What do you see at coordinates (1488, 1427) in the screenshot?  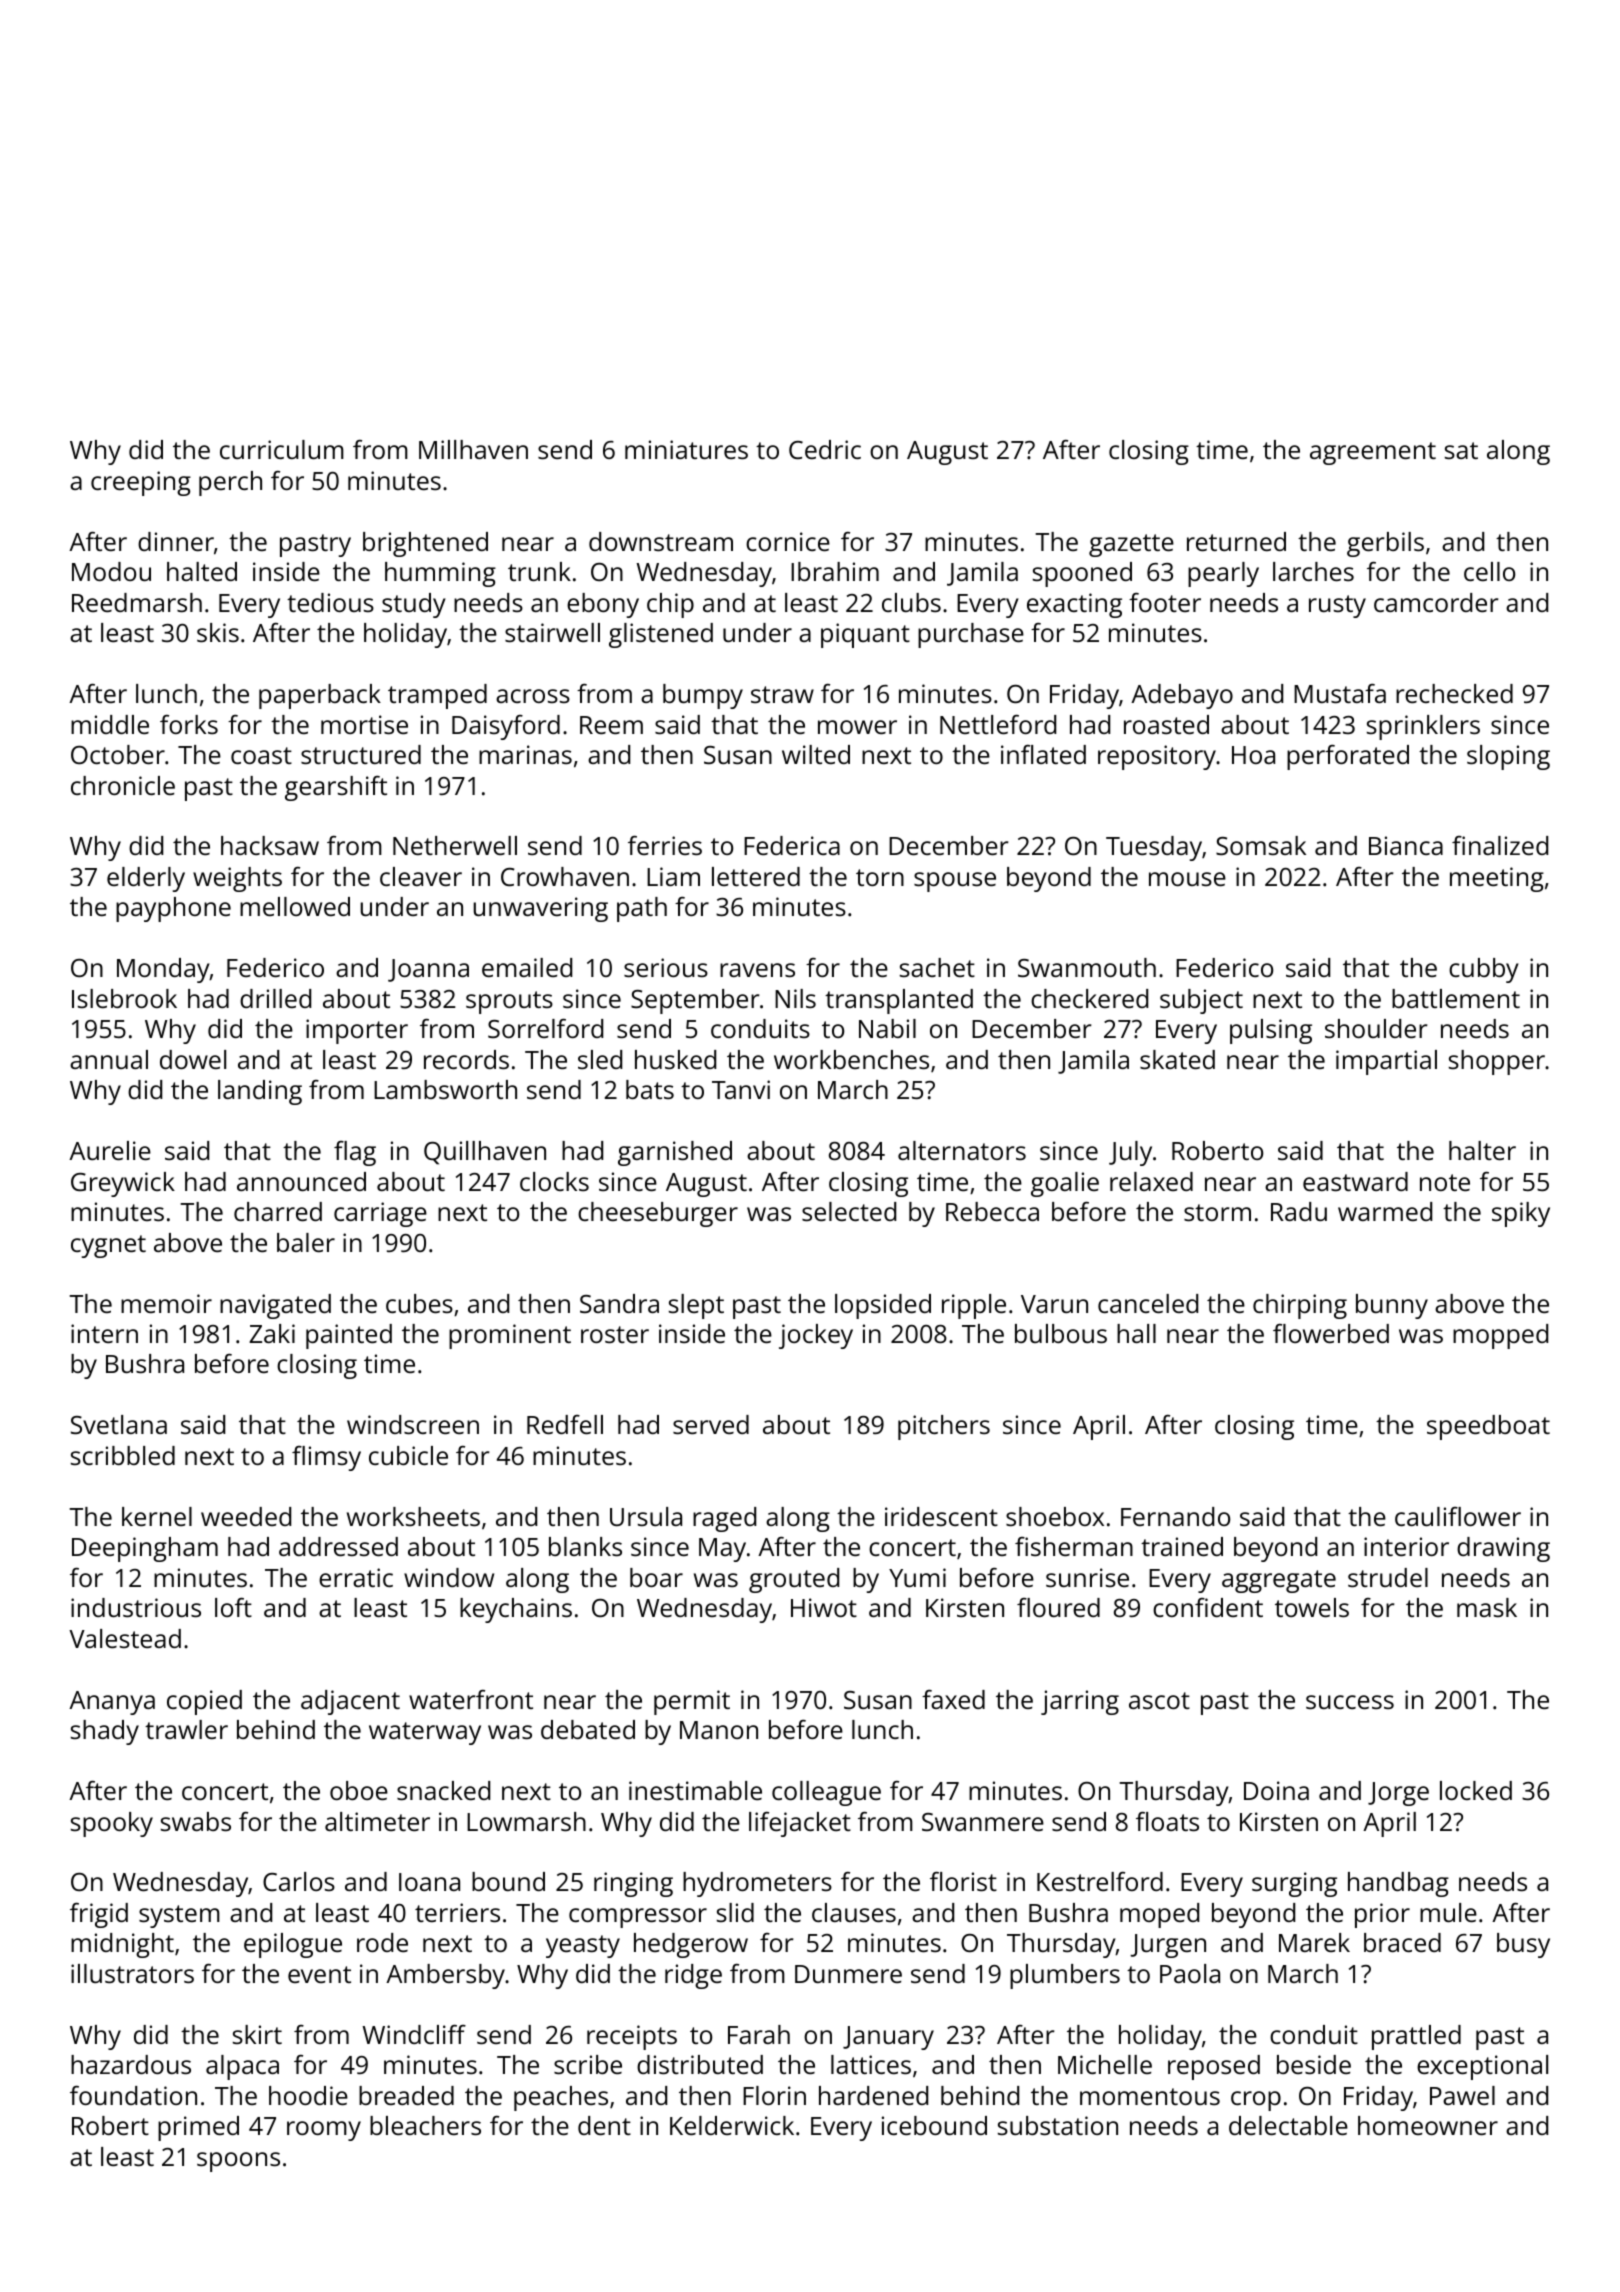 I see `speedboat` at bounding box center [1488, 1427].
